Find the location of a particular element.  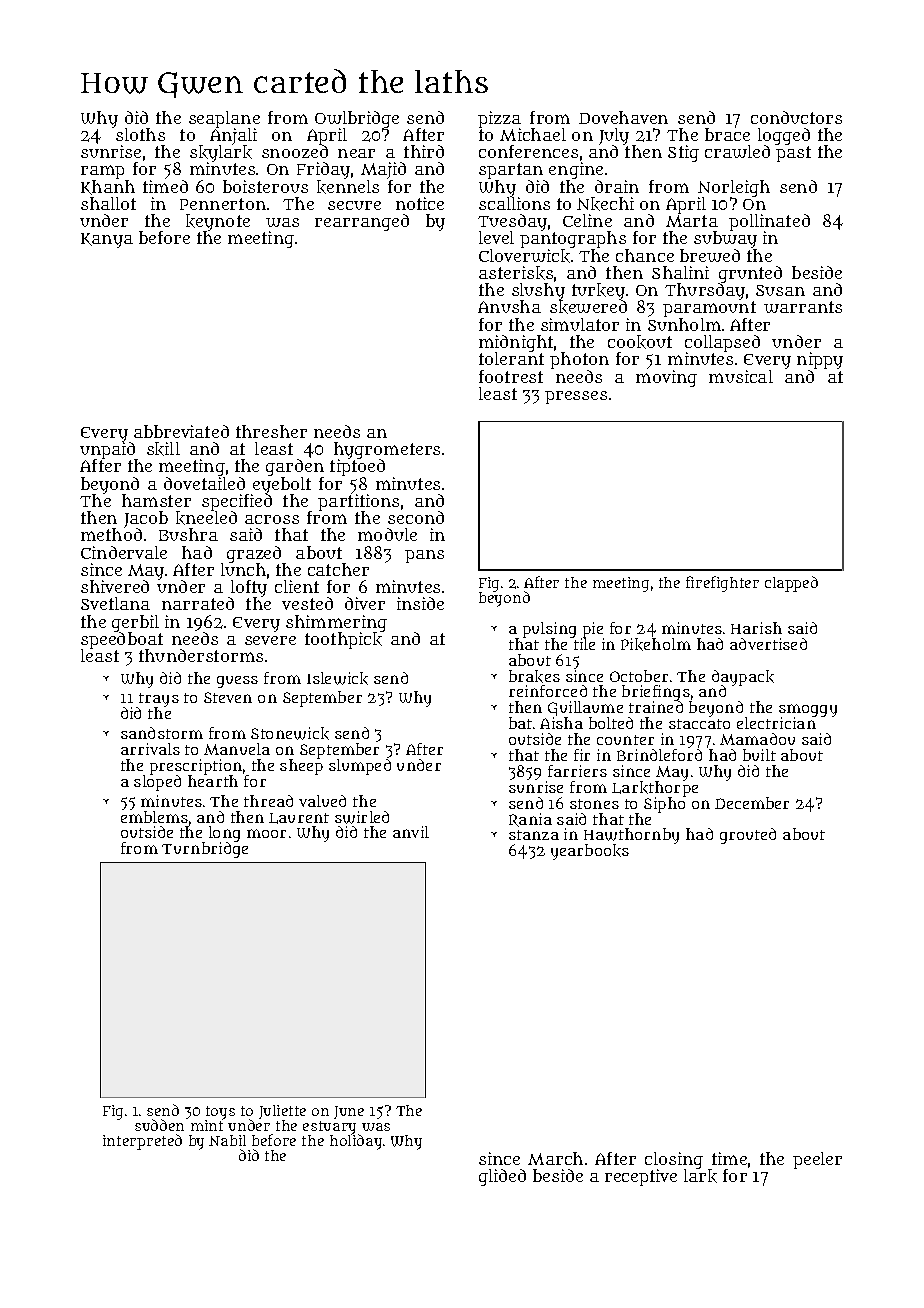

pizza is located at coordinates (499, 119).
